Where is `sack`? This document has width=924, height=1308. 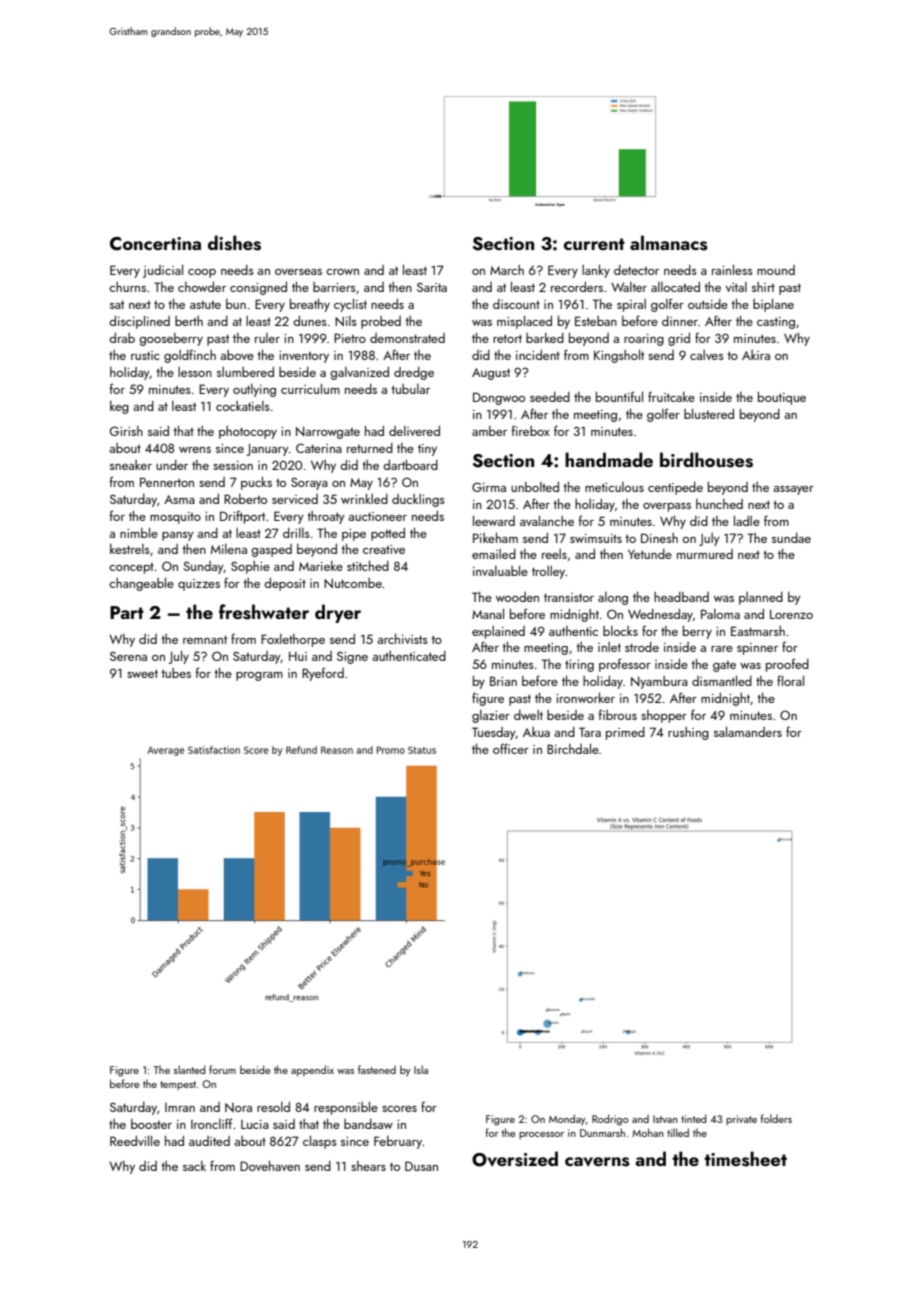 sack is located at coordinates (194, 1166).
